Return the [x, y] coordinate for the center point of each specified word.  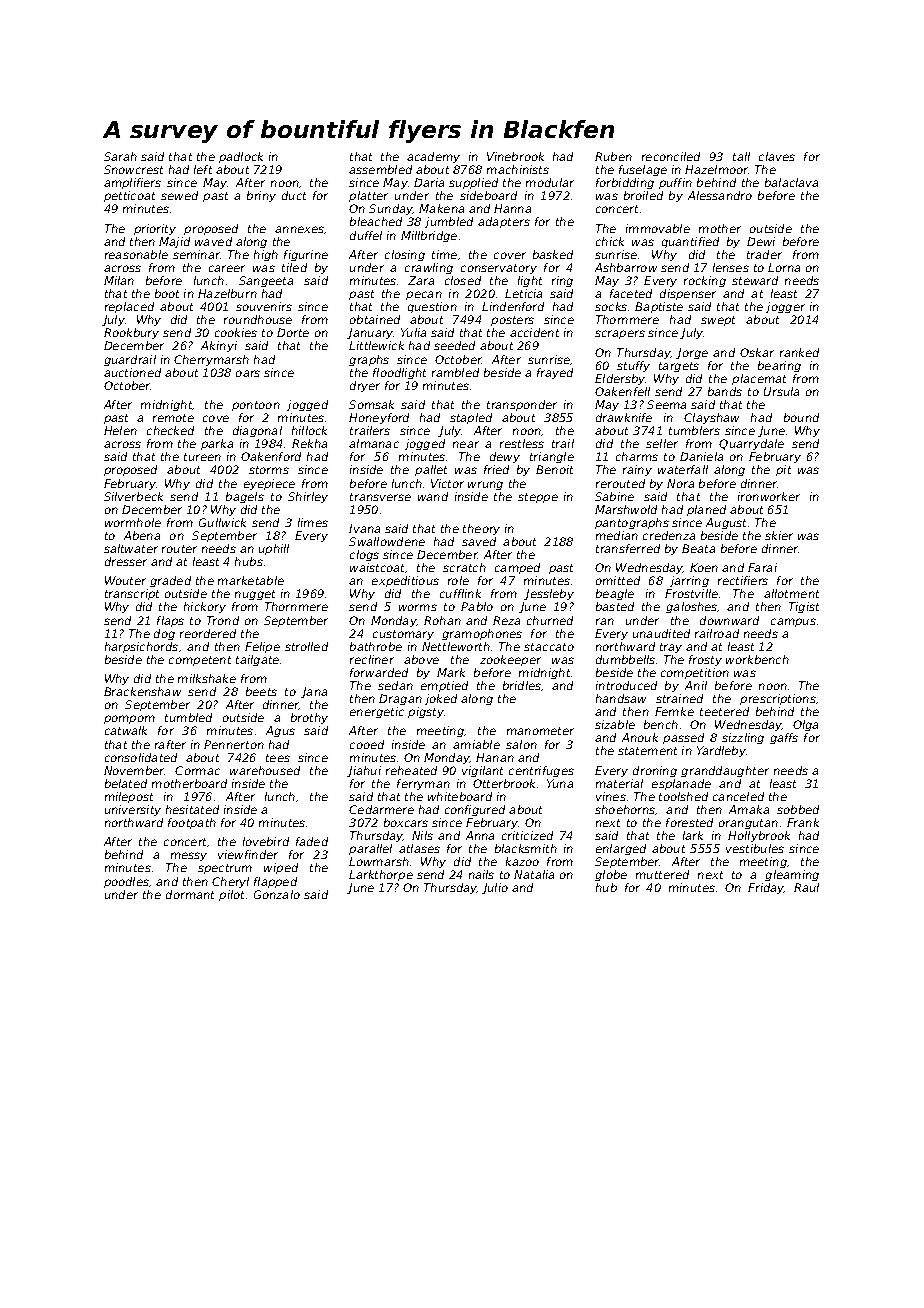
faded [312, 841]
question [432, 307]
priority [155, 229]
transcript [132, 594]
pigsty [426, 712]
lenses [731, 267]
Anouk [640, 737]
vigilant [482, 771]
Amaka [749, 809]
